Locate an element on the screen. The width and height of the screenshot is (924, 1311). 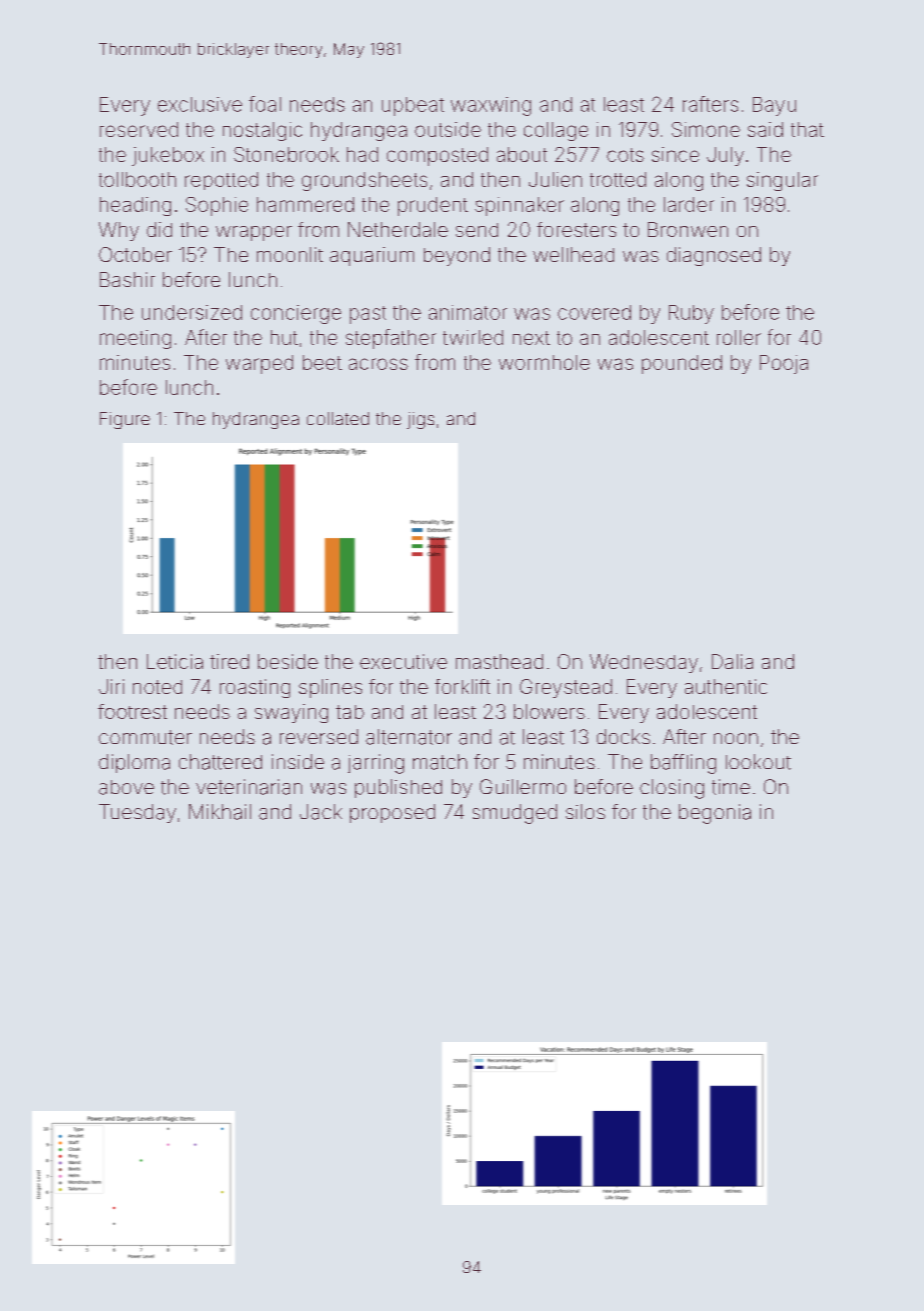
covered is located at coordinates (594, 312).
